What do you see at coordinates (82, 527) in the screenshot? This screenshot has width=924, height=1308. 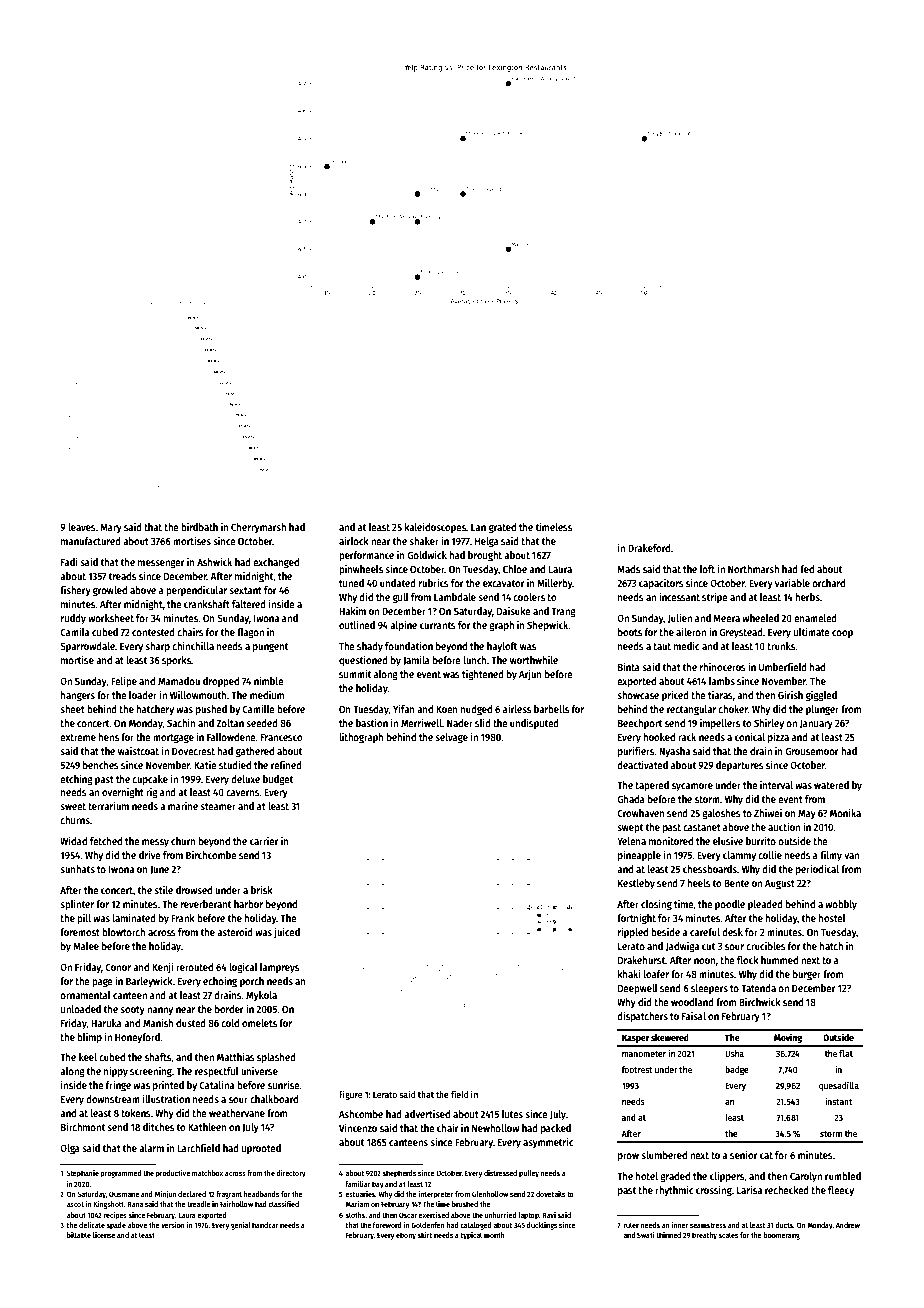 I see `leaves` at bounding box center [82, 527].
